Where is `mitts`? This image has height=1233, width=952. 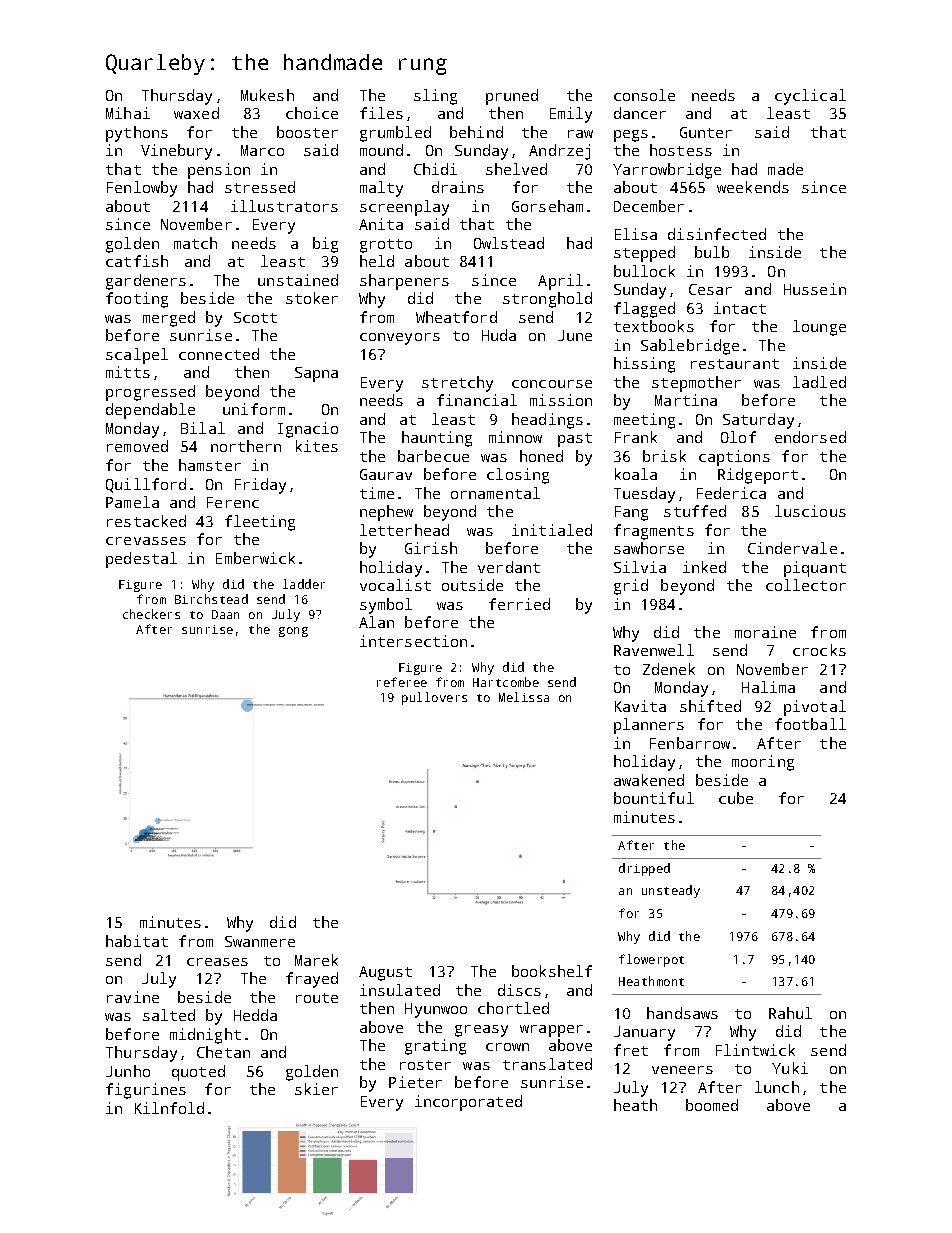
mitts is located at coordinates (128, 372).
